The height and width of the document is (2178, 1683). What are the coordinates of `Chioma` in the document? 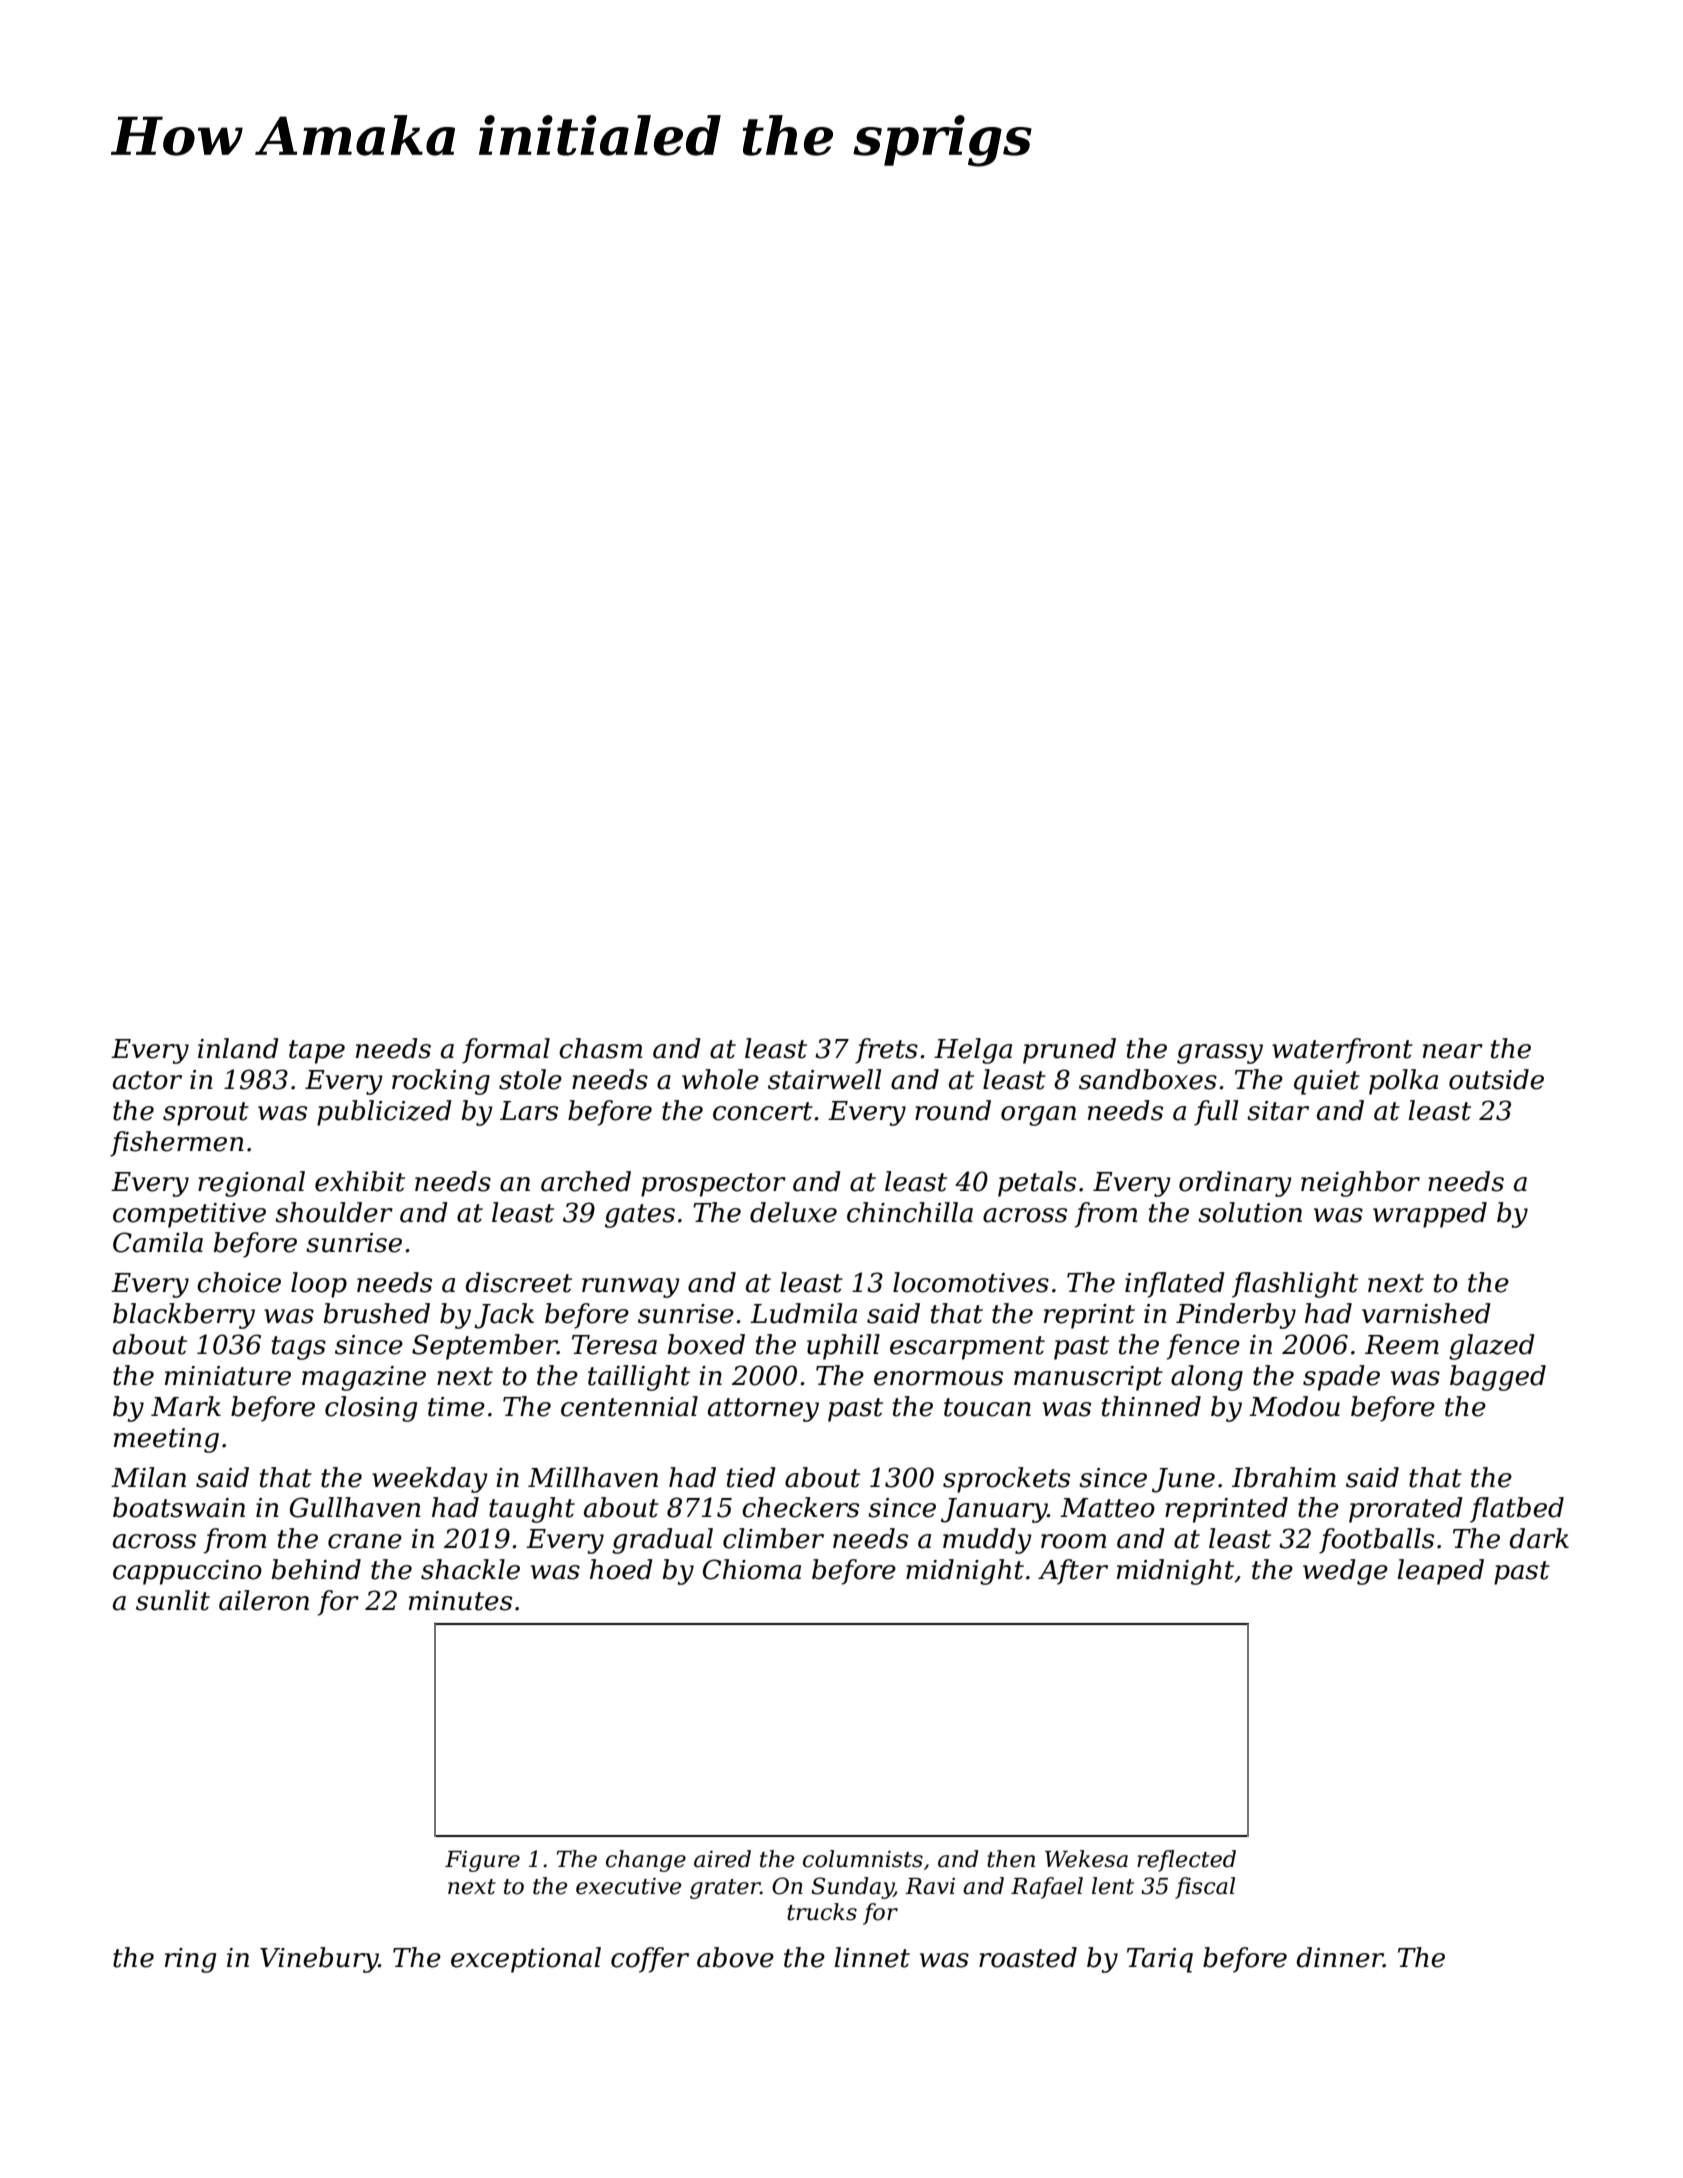 It's located at (752, 1569).
